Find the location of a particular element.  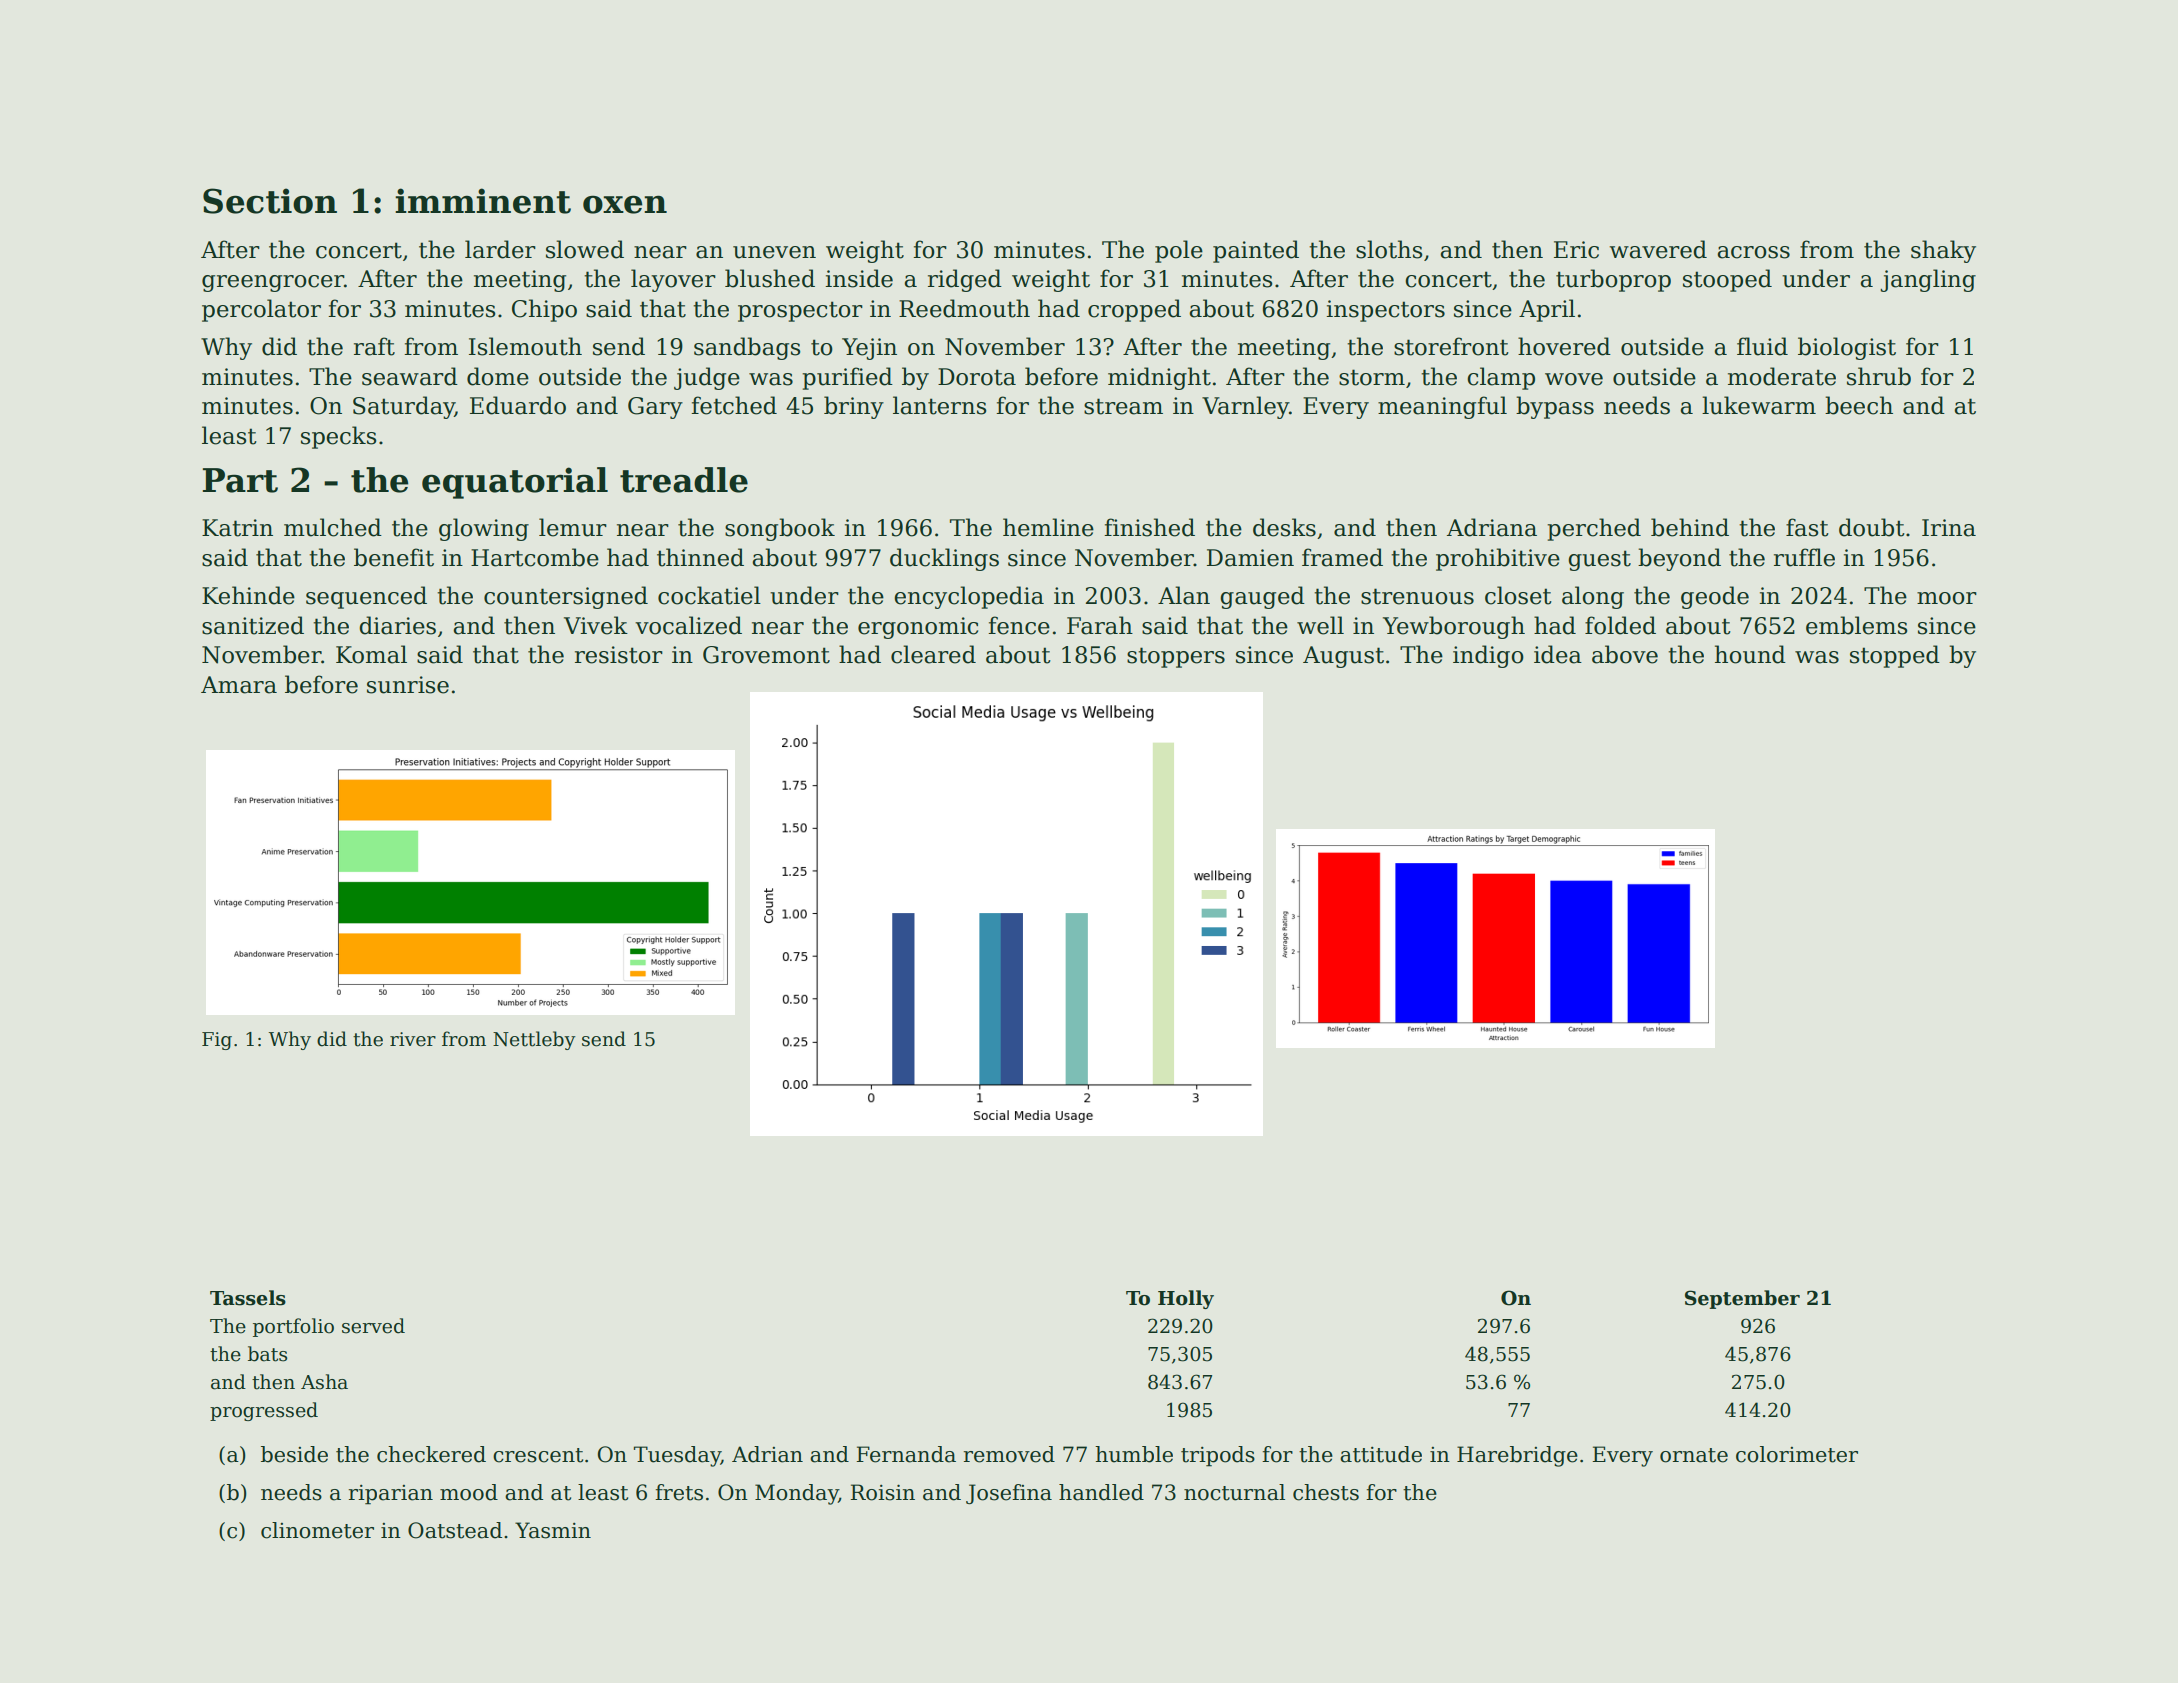

indigo is located at coordinates (1488, 656).
